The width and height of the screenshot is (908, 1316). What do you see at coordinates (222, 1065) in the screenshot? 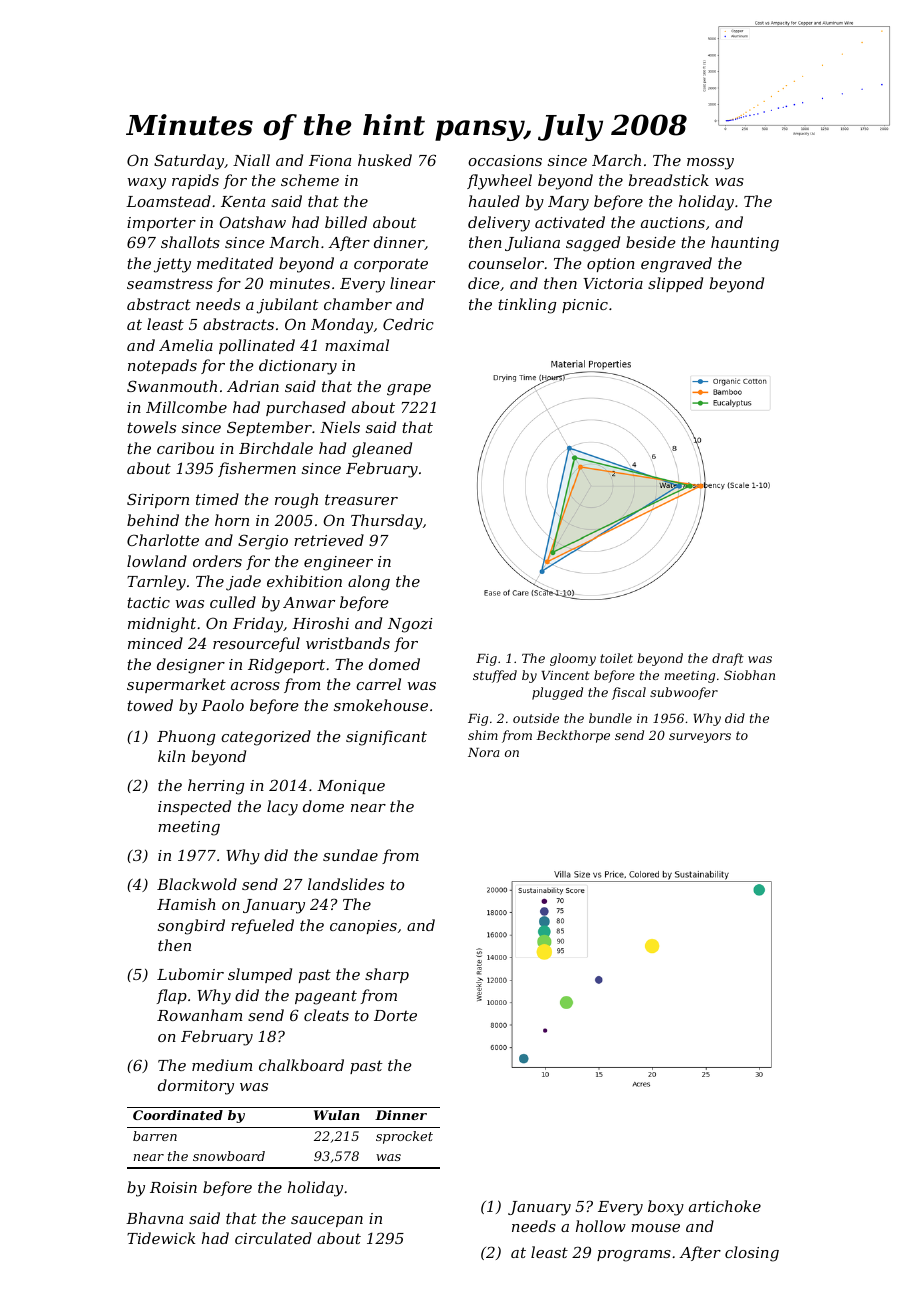
I see `medium` at bounding box center [222, 1065].
